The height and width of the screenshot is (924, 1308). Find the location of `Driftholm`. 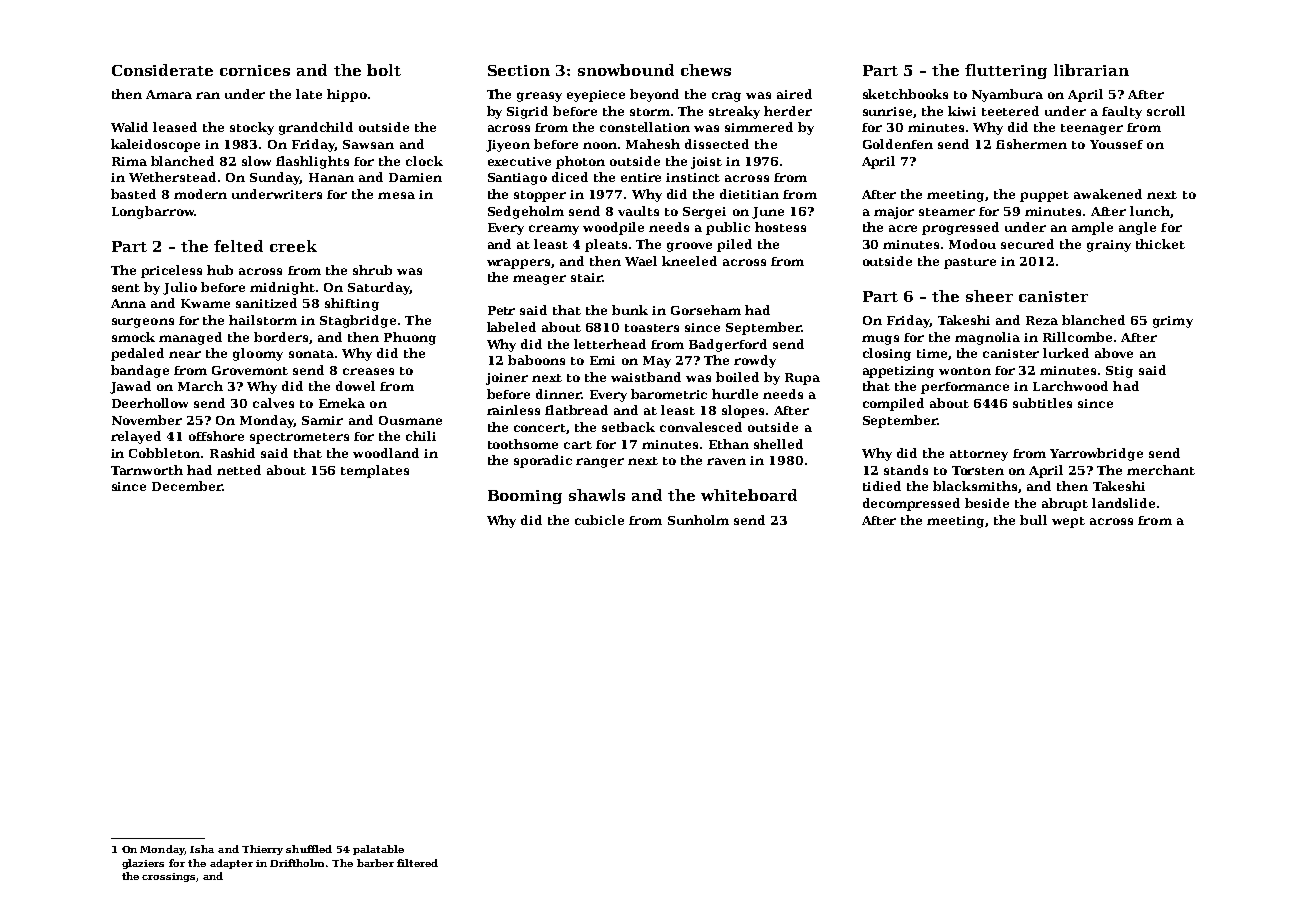

Driftholm is located at coordinates (297, 863).
